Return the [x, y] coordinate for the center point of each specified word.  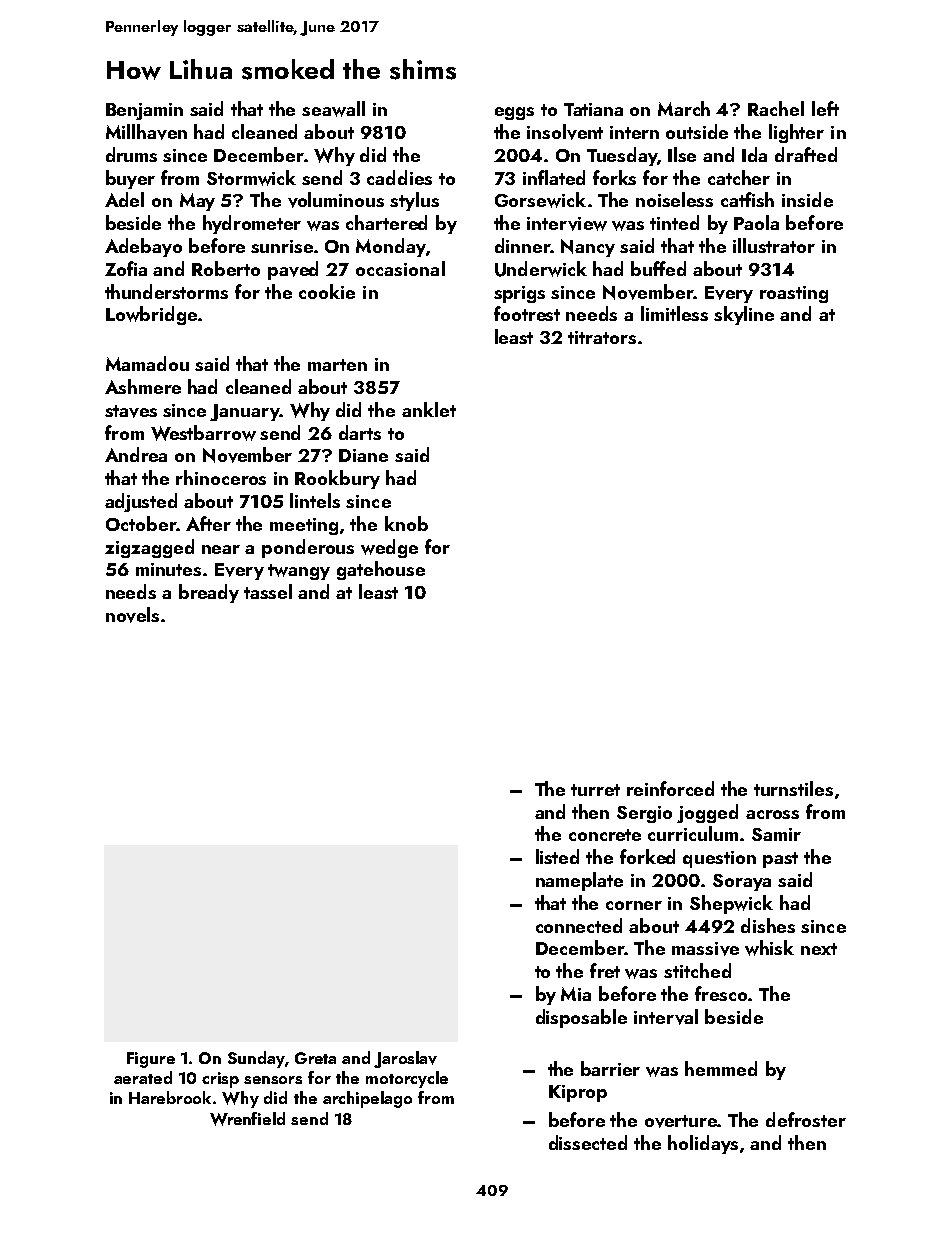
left [825, 108]
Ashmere [143, 386]
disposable [581, 1018]
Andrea [136, 454]
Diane [363, 455]
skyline [744, 315]
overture [681, 1121]
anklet [429, 409]
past [780, 860]
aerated [143, 1077]
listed [557, 856]
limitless [674, 313]
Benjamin [144, 111]
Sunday [256, 1059]
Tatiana [593, 109]
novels [132, 615]
